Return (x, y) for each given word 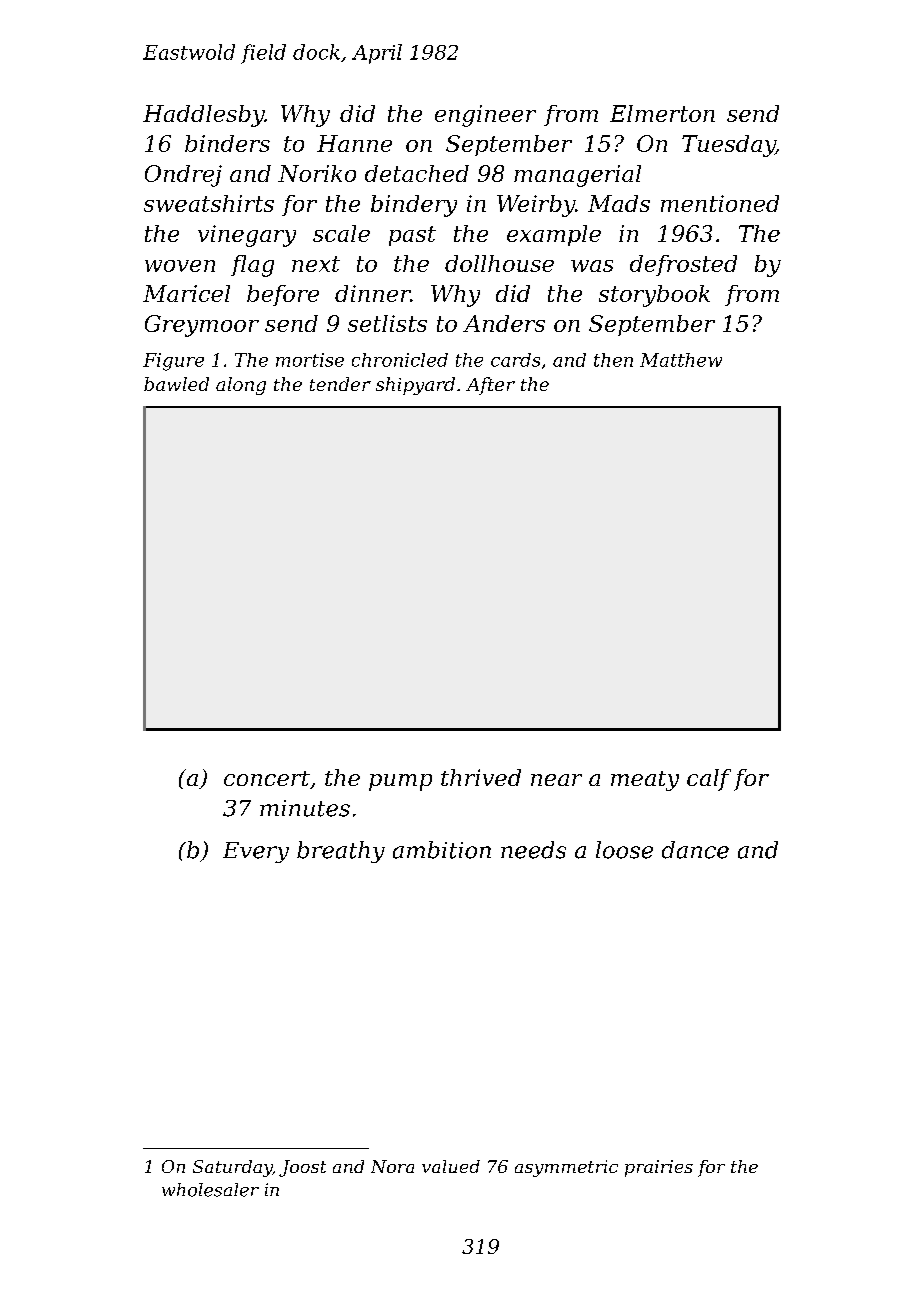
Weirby (536, 206)
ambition (442, 850)
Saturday (232, 1168)
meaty (645, 781)
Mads (619, 203)
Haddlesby (203, 116)
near (556, 780)
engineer (485, 116)
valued (451, 1166)
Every (256, 852)
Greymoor (202, 326)
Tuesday (728, 146)
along (241, 386)
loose (624, 850)
